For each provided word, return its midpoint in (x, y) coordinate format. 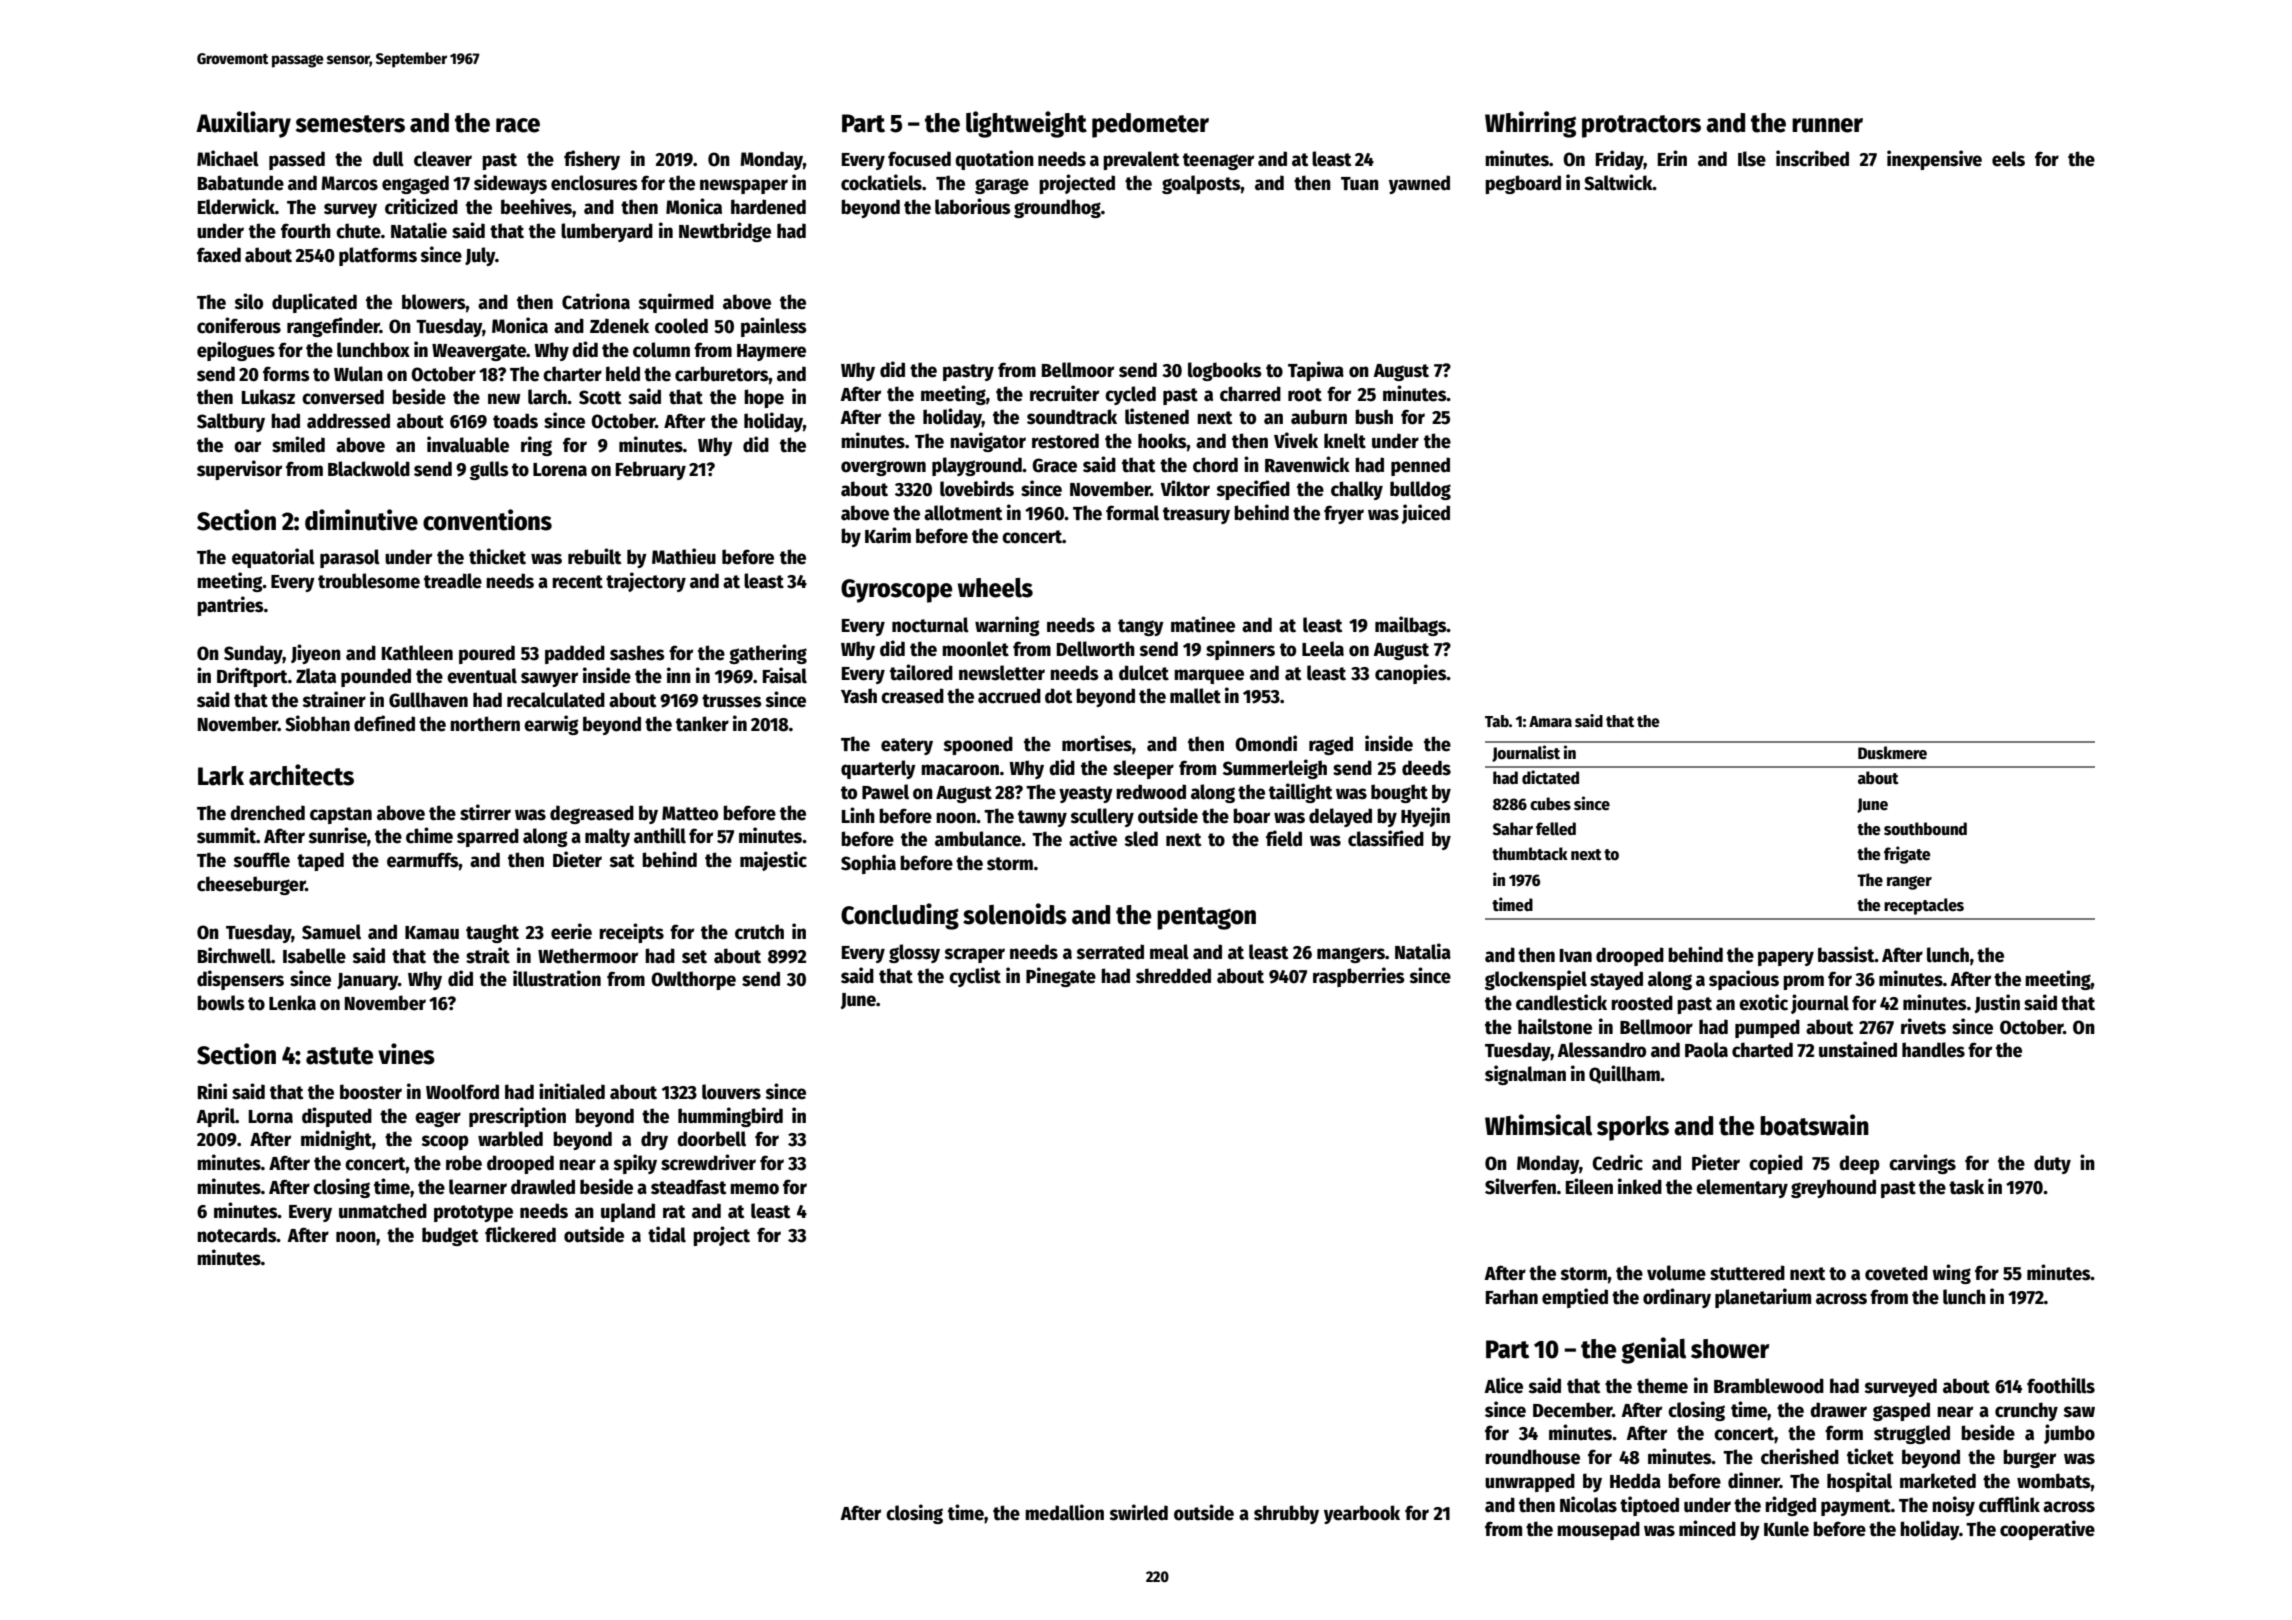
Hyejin (1425, 817)
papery (1786, 958)
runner (1827, 125)
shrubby (1286, 1514)
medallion (1064, 1512)
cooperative (2047, 1530)
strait (488, 955)
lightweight (1026, 124)
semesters (350, 124)
